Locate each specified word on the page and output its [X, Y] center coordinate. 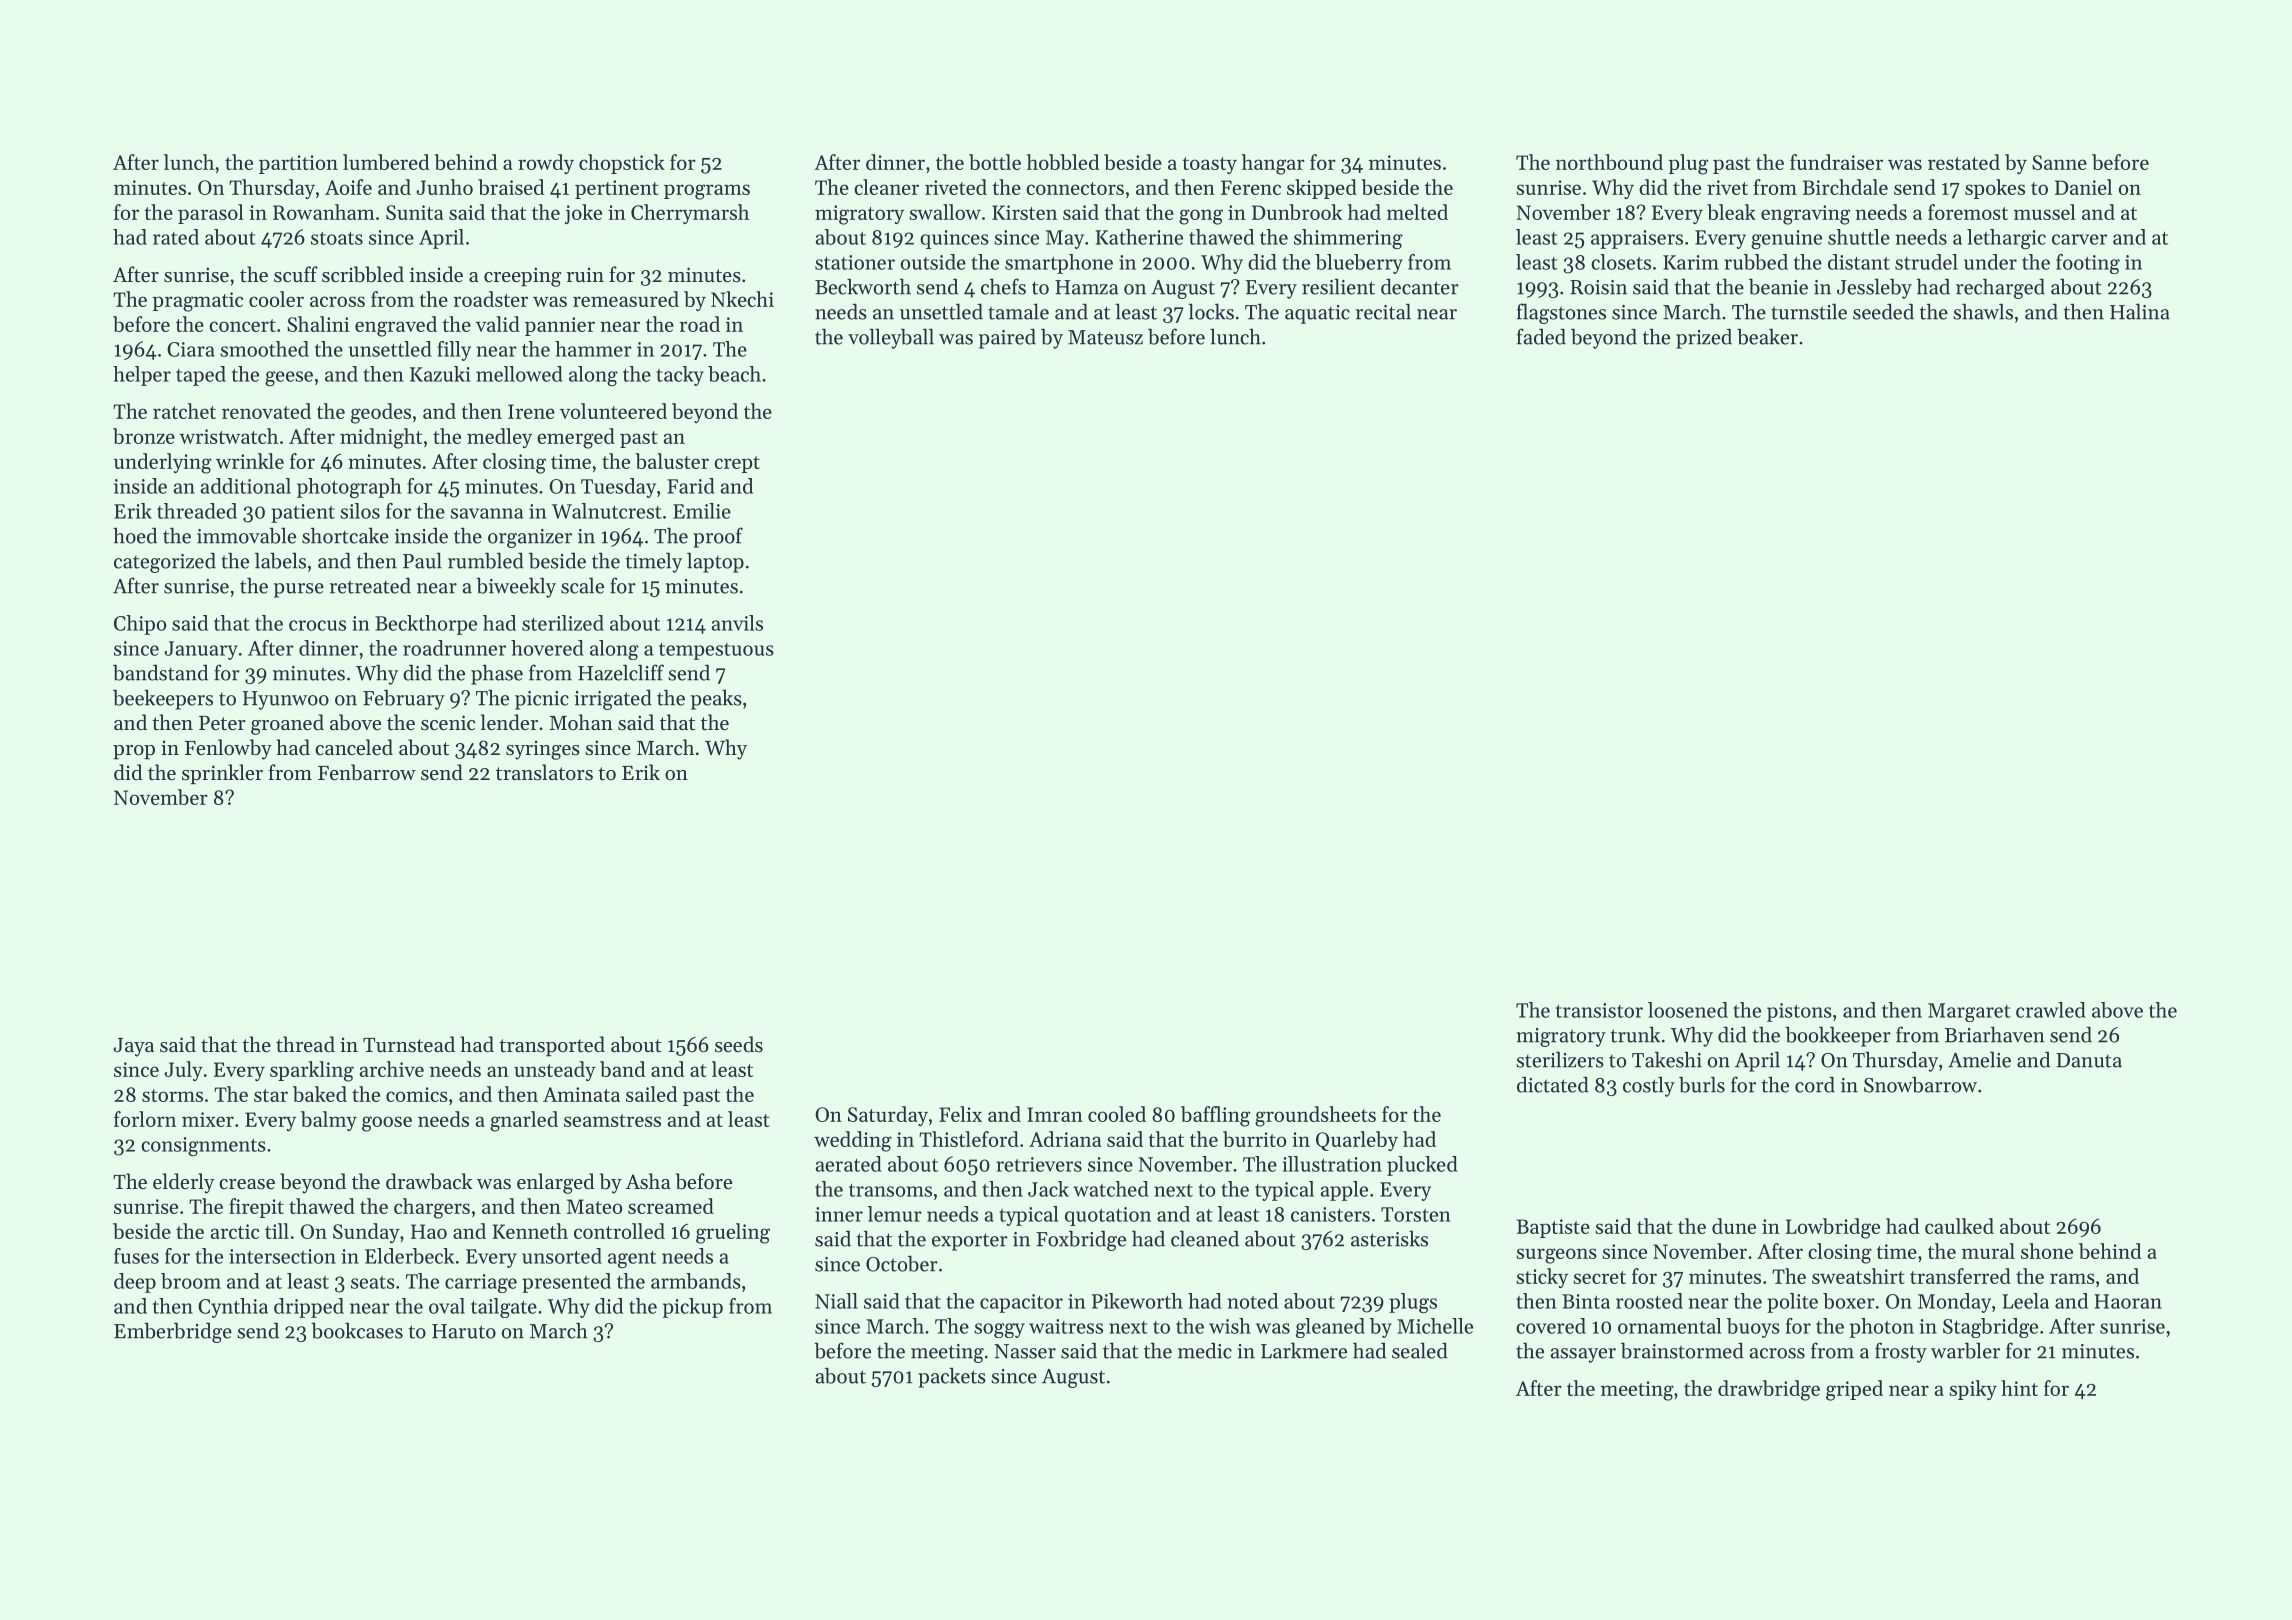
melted [1417, 212]
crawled [2051, 1010]
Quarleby [1357, 1141]
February [404, 699]
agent [632, 1260]
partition [298, 164]
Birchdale [1845, 187]
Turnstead [409, 1044]
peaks [716, 699]
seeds [739, 1044]
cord [1815, 1084]
